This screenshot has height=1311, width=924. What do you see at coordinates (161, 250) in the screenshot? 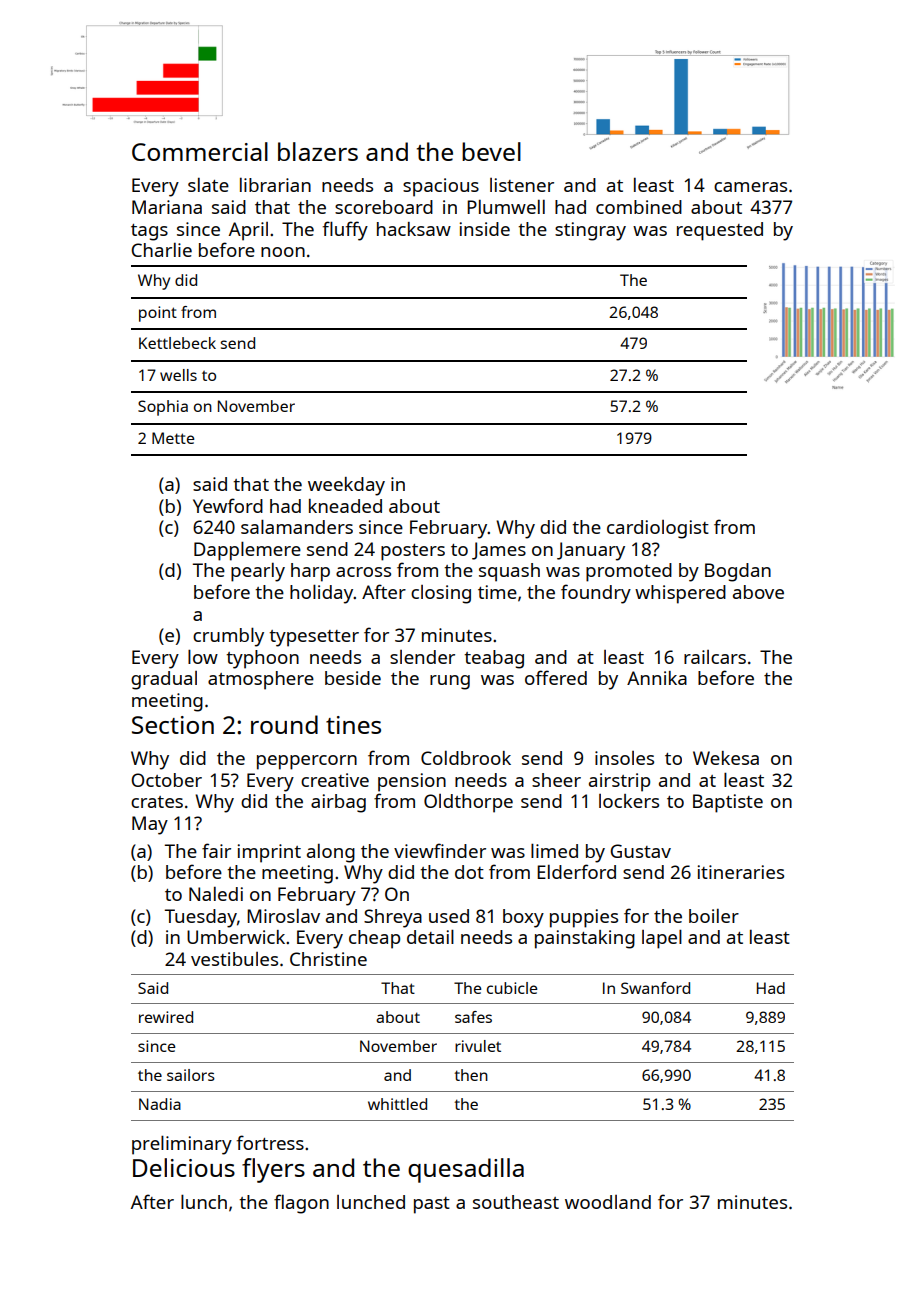
I see `Charlie` at bounding box center [161, 250].
